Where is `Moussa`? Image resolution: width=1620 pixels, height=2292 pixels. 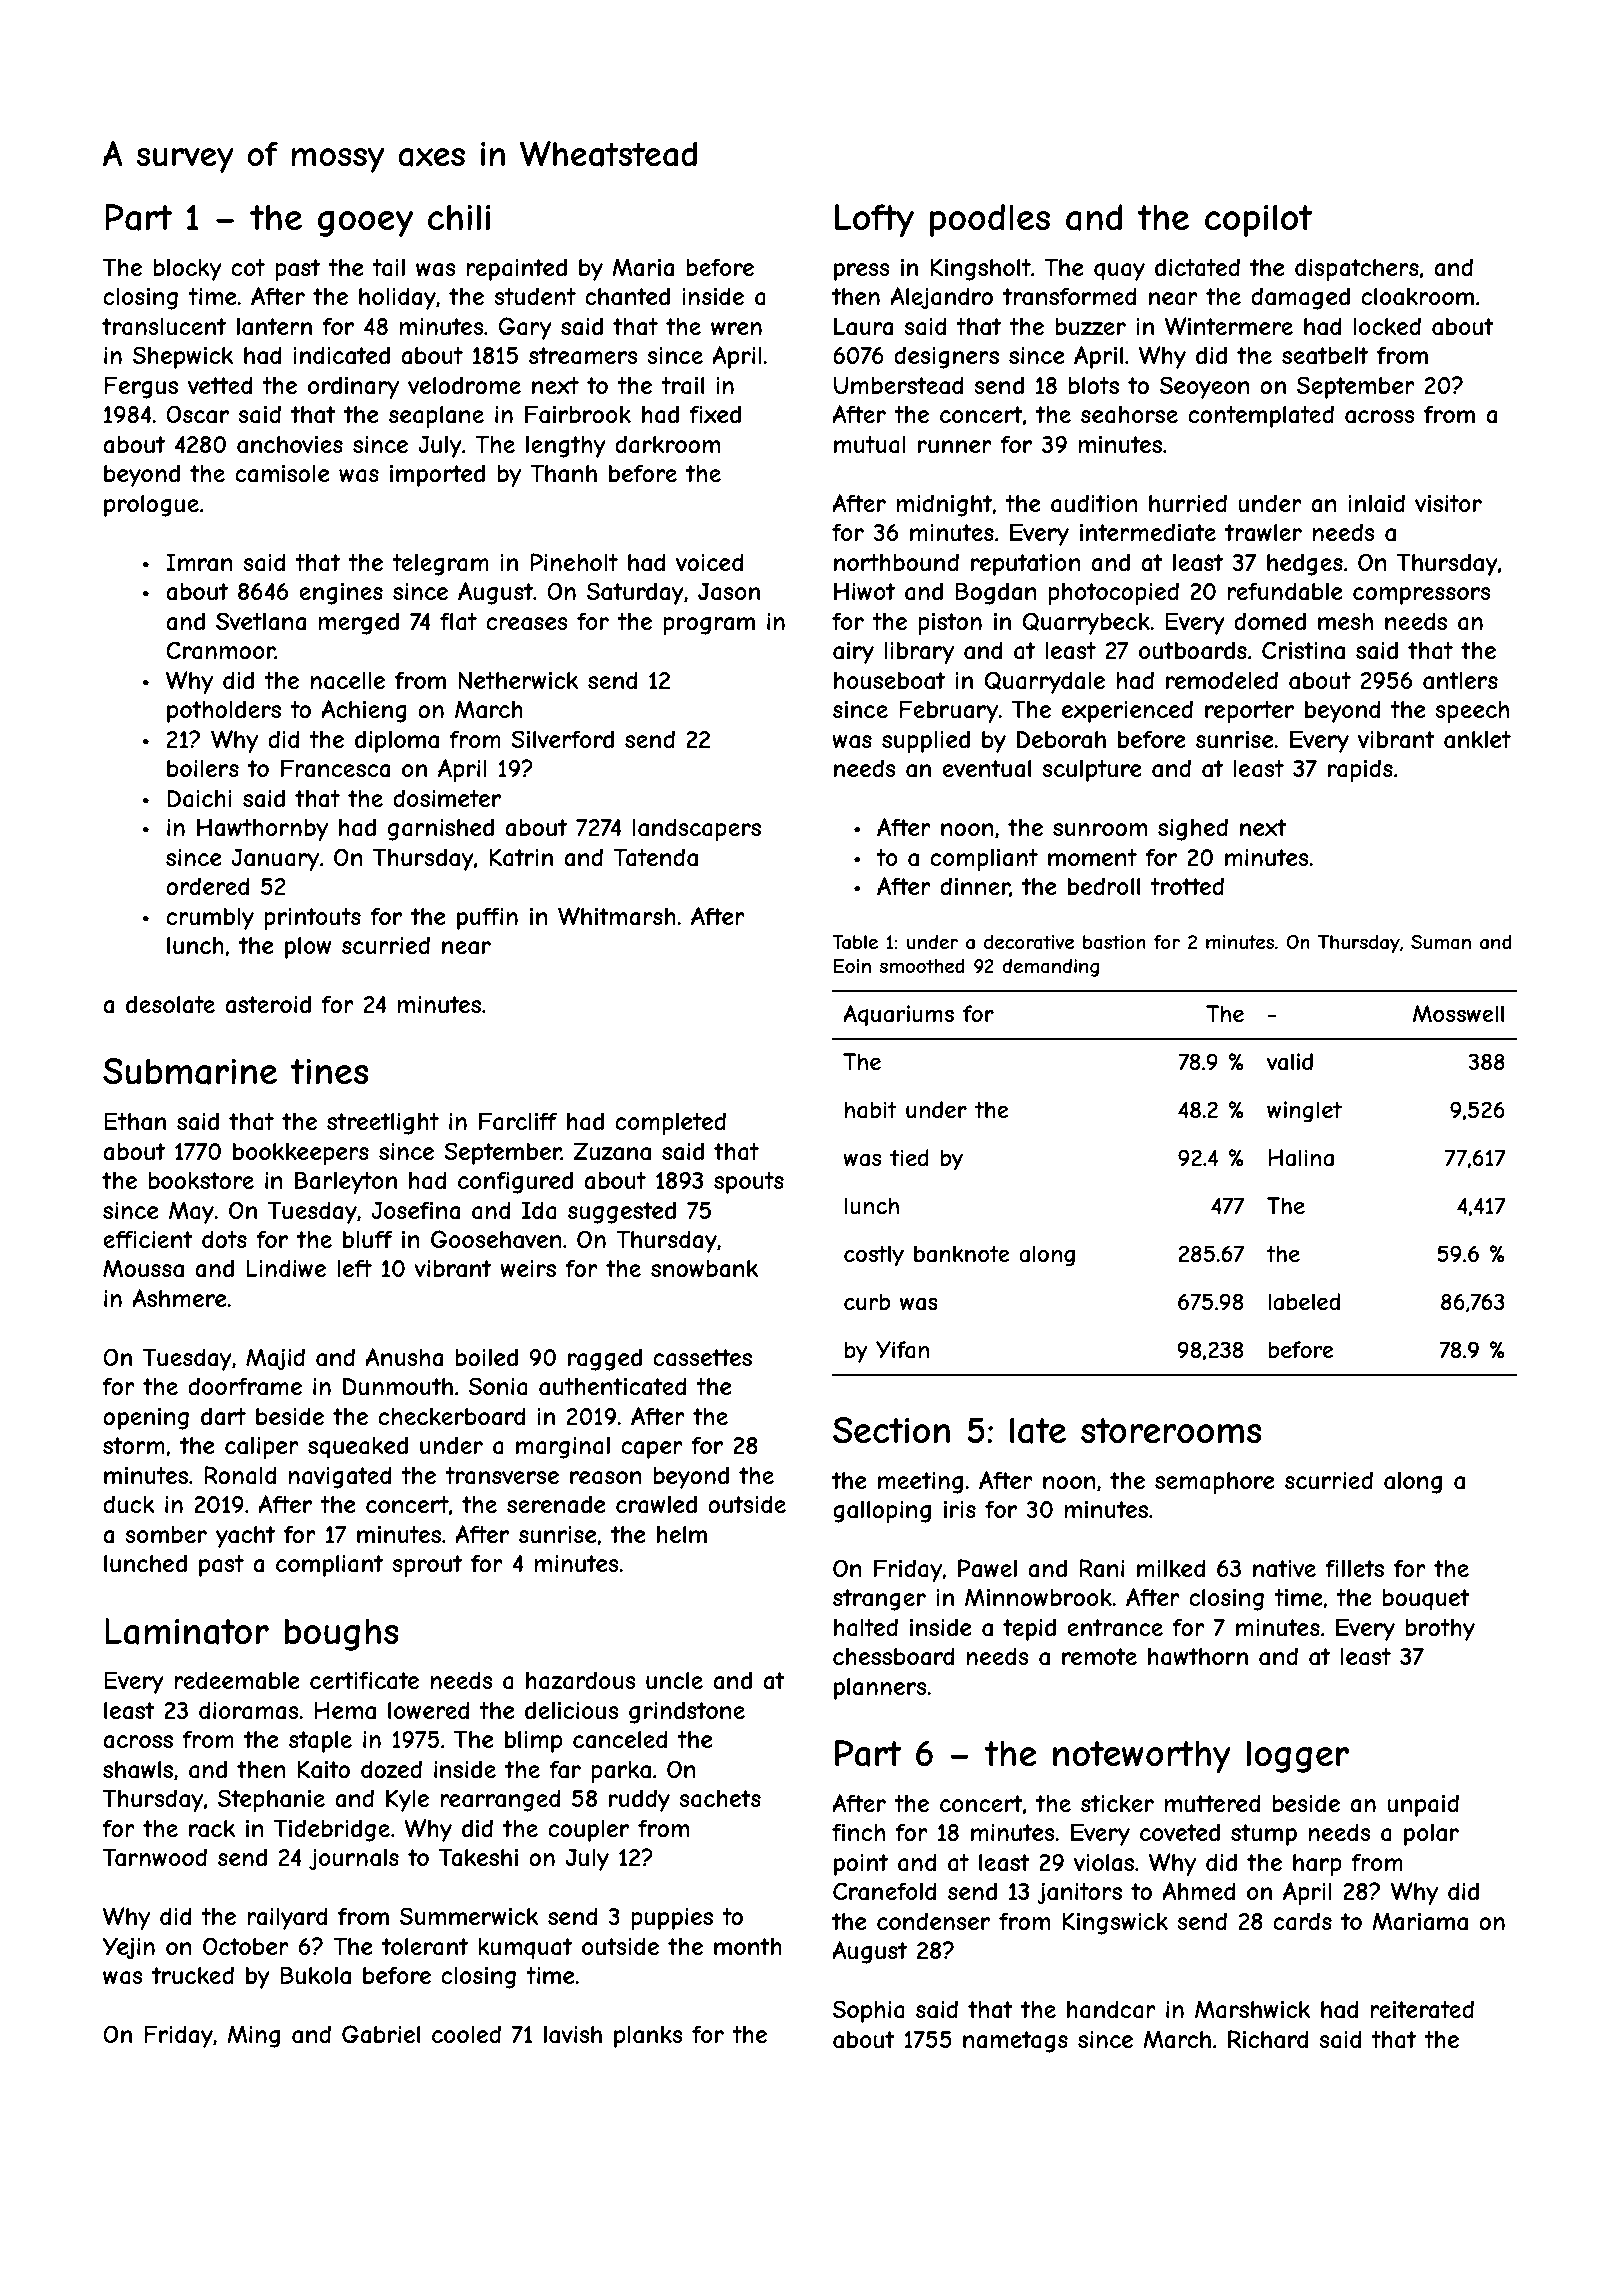
Moussa is located at coordinates (143, 1268).
